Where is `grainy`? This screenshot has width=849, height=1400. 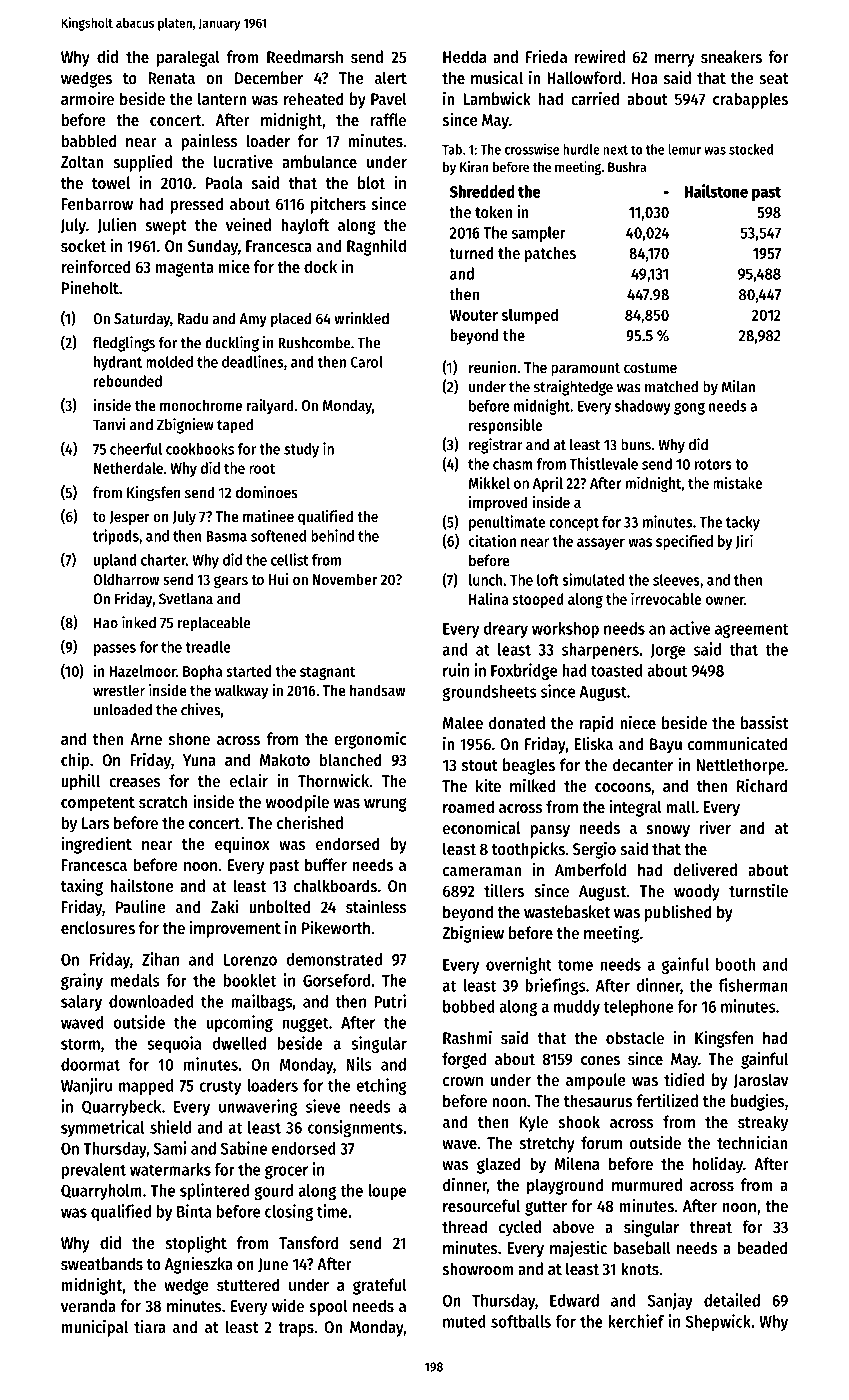
grainy is located at coordinates (82, 981).
